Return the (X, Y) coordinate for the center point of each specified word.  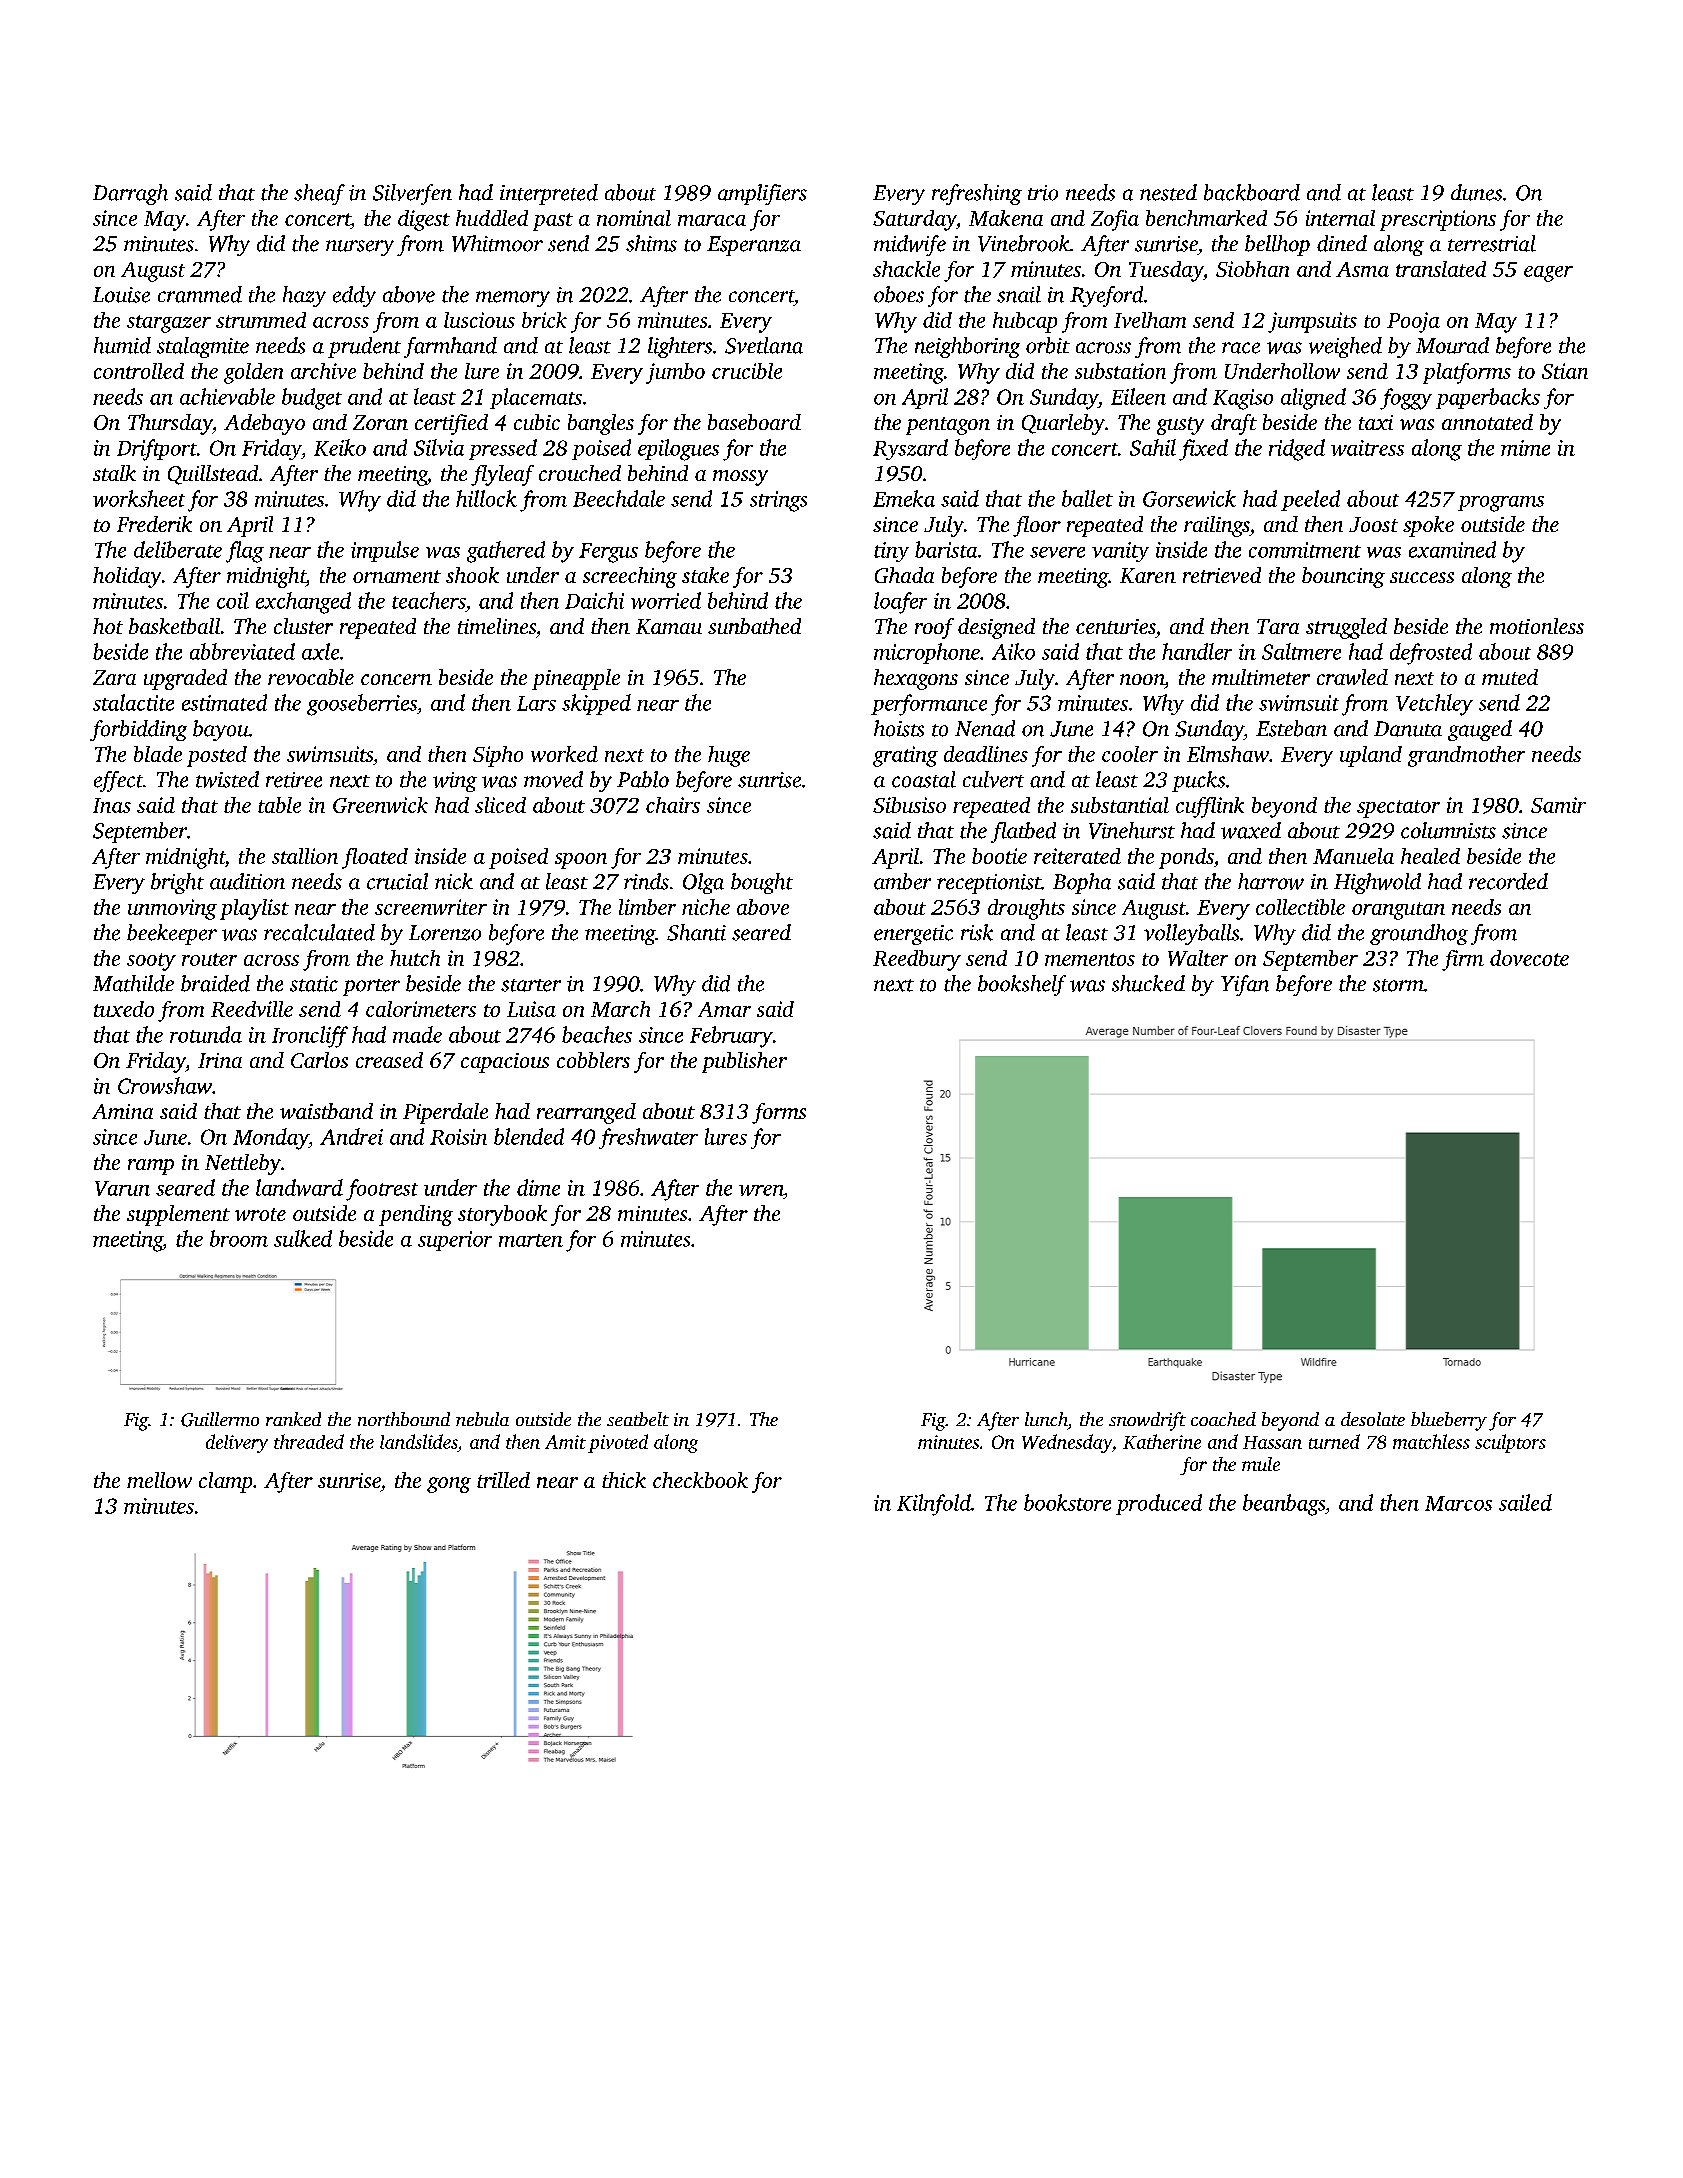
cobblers (593, 1060)
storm (1398, 985)
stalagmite (203, 347)
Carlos (319, 1060)
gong (449, 1485)
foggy (1406, 399)
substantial (1120, 805)
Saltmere (1301, 651)
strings (778, 501)
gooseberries (362, 705)
